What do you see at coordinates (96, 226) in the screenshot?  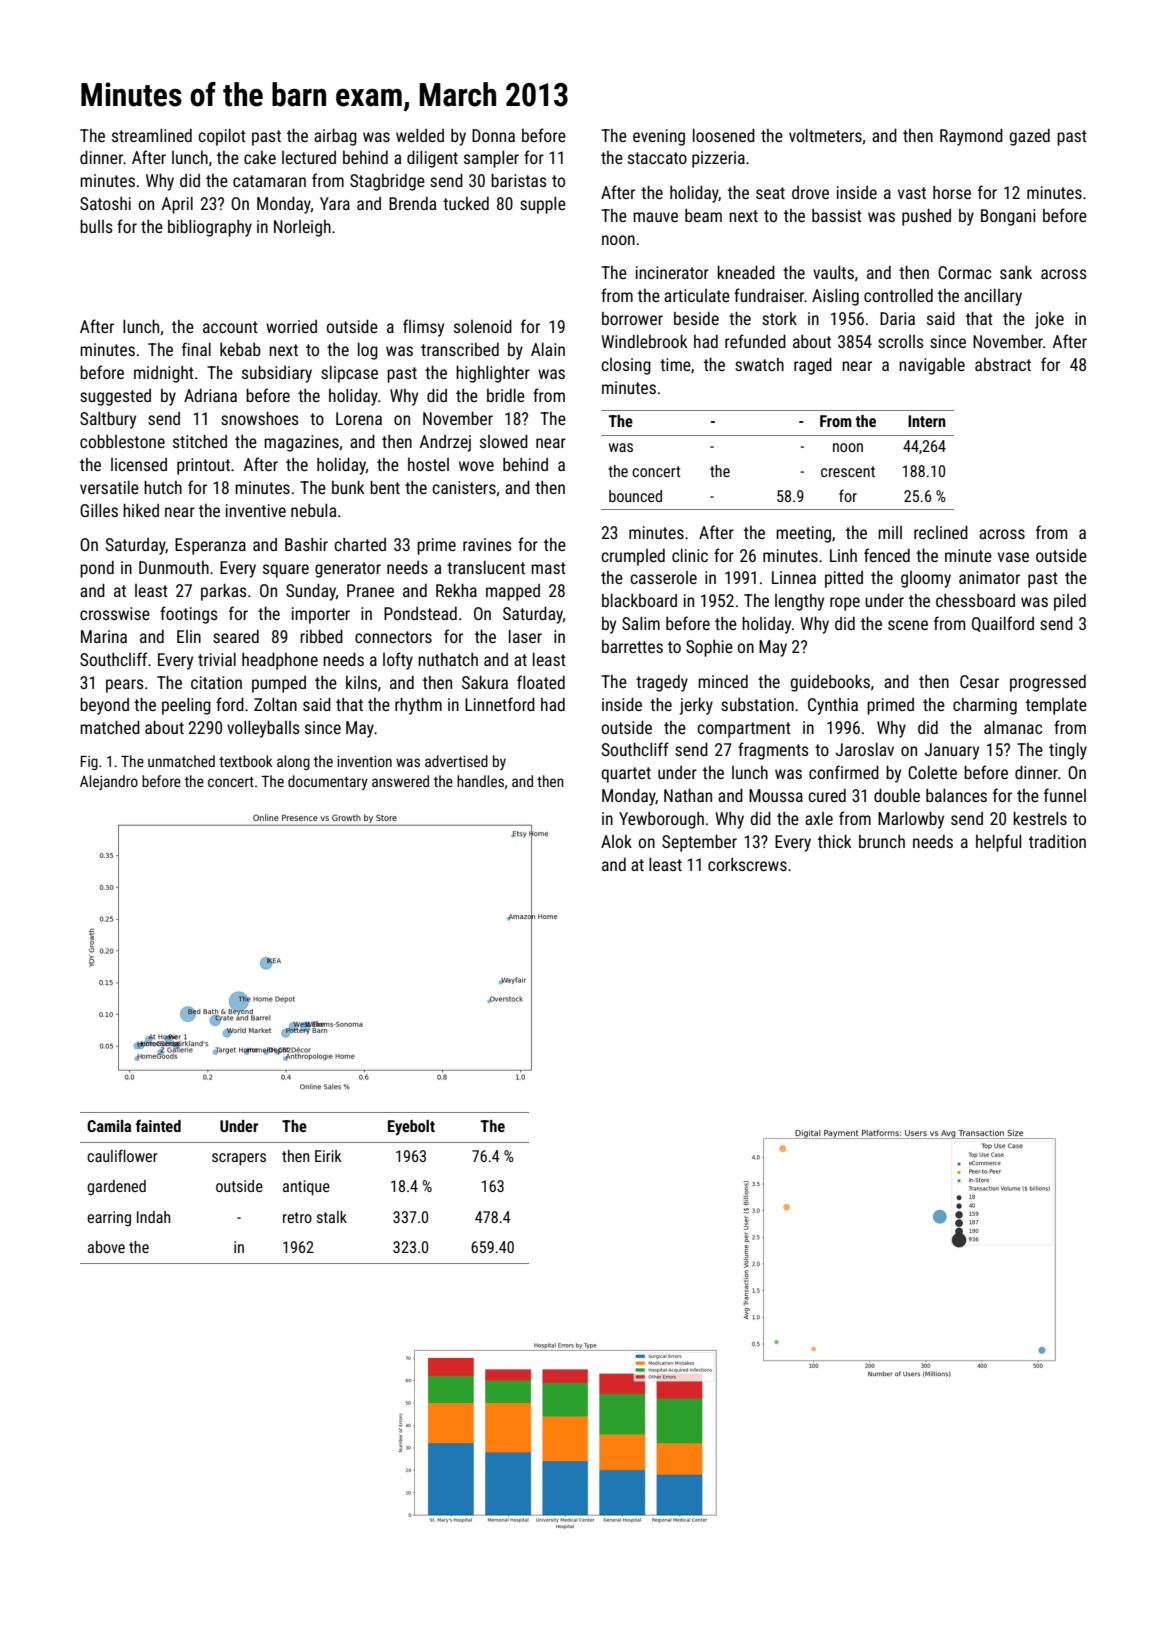 I see `bulls` at bounding box center [96, 226].
